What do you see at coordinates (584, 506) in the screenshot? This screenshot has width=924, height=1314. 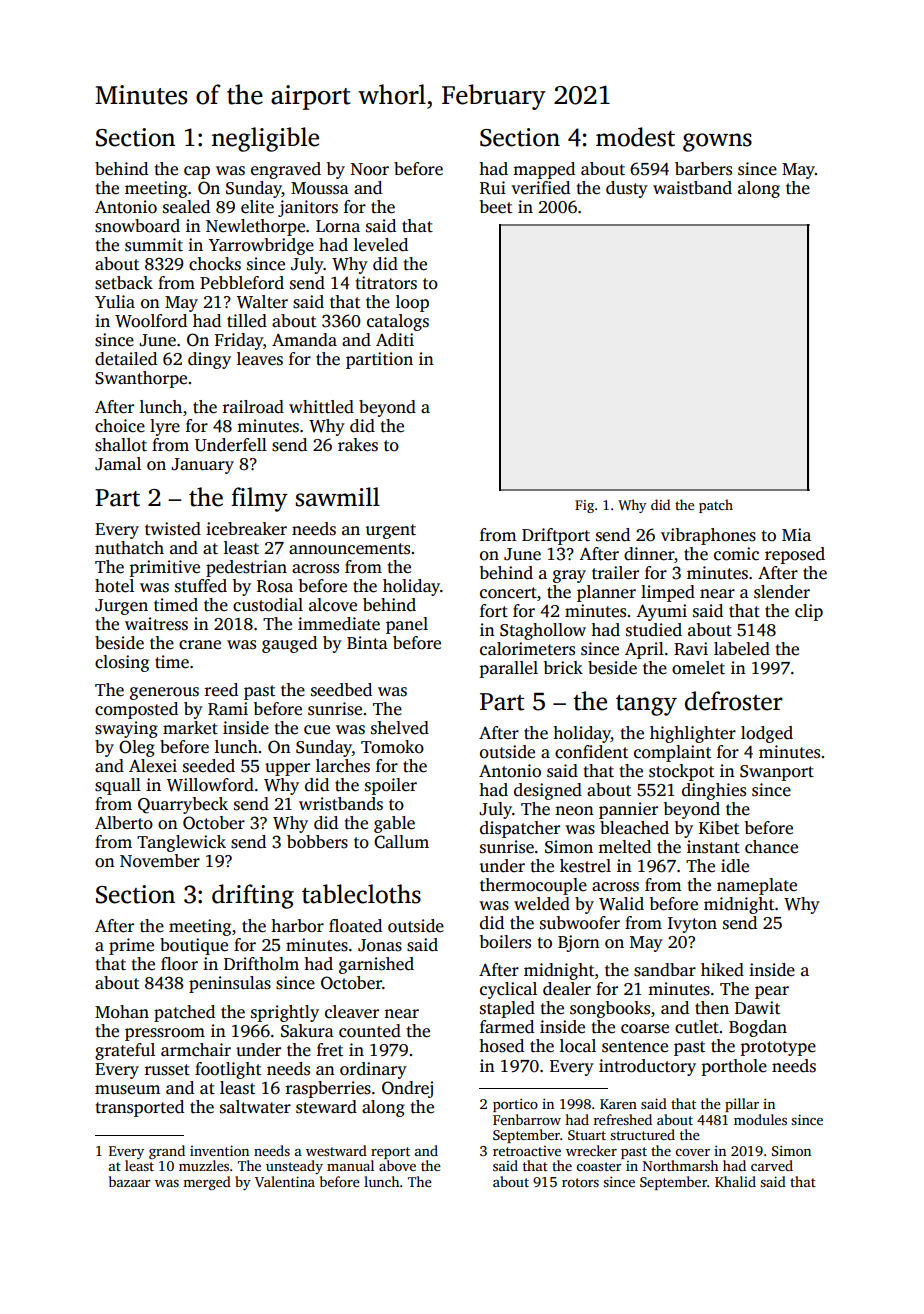 I see `Fig` at bounding box center [584, 506].
